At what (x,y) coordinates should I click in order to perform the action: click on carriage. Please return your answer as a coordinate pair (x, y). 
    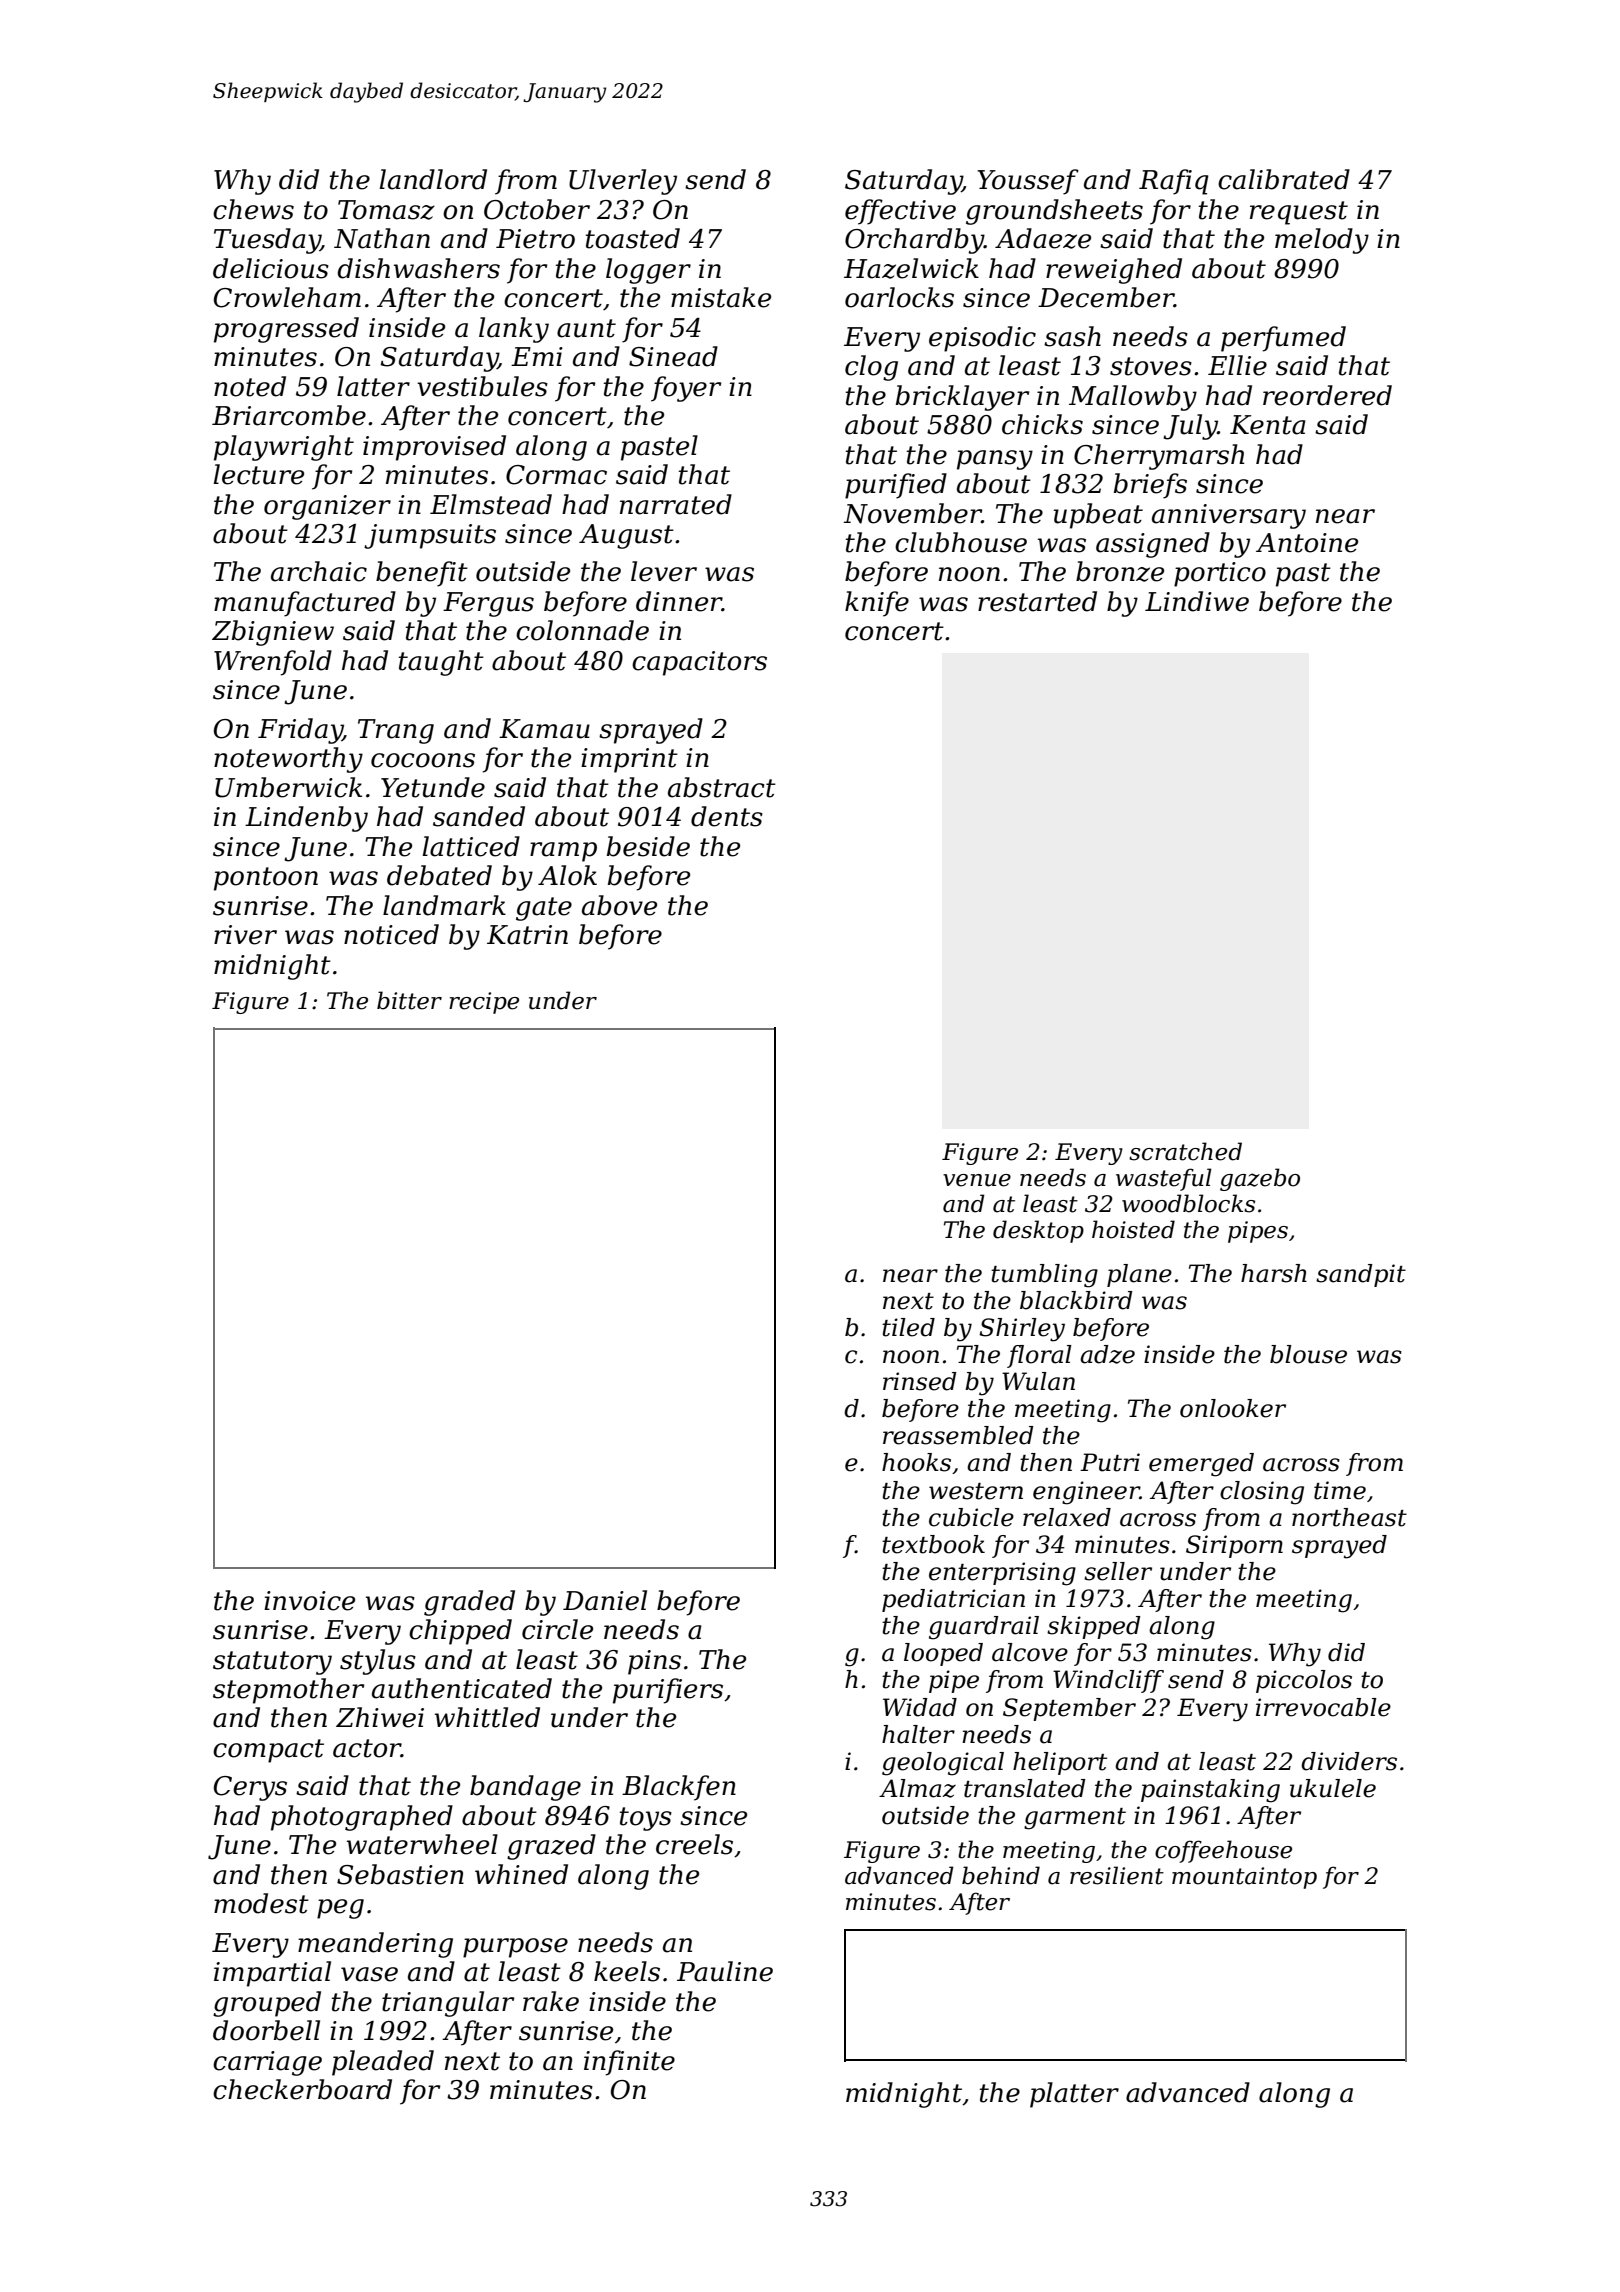
    Looking at the image, I should click on (267, 2063).
